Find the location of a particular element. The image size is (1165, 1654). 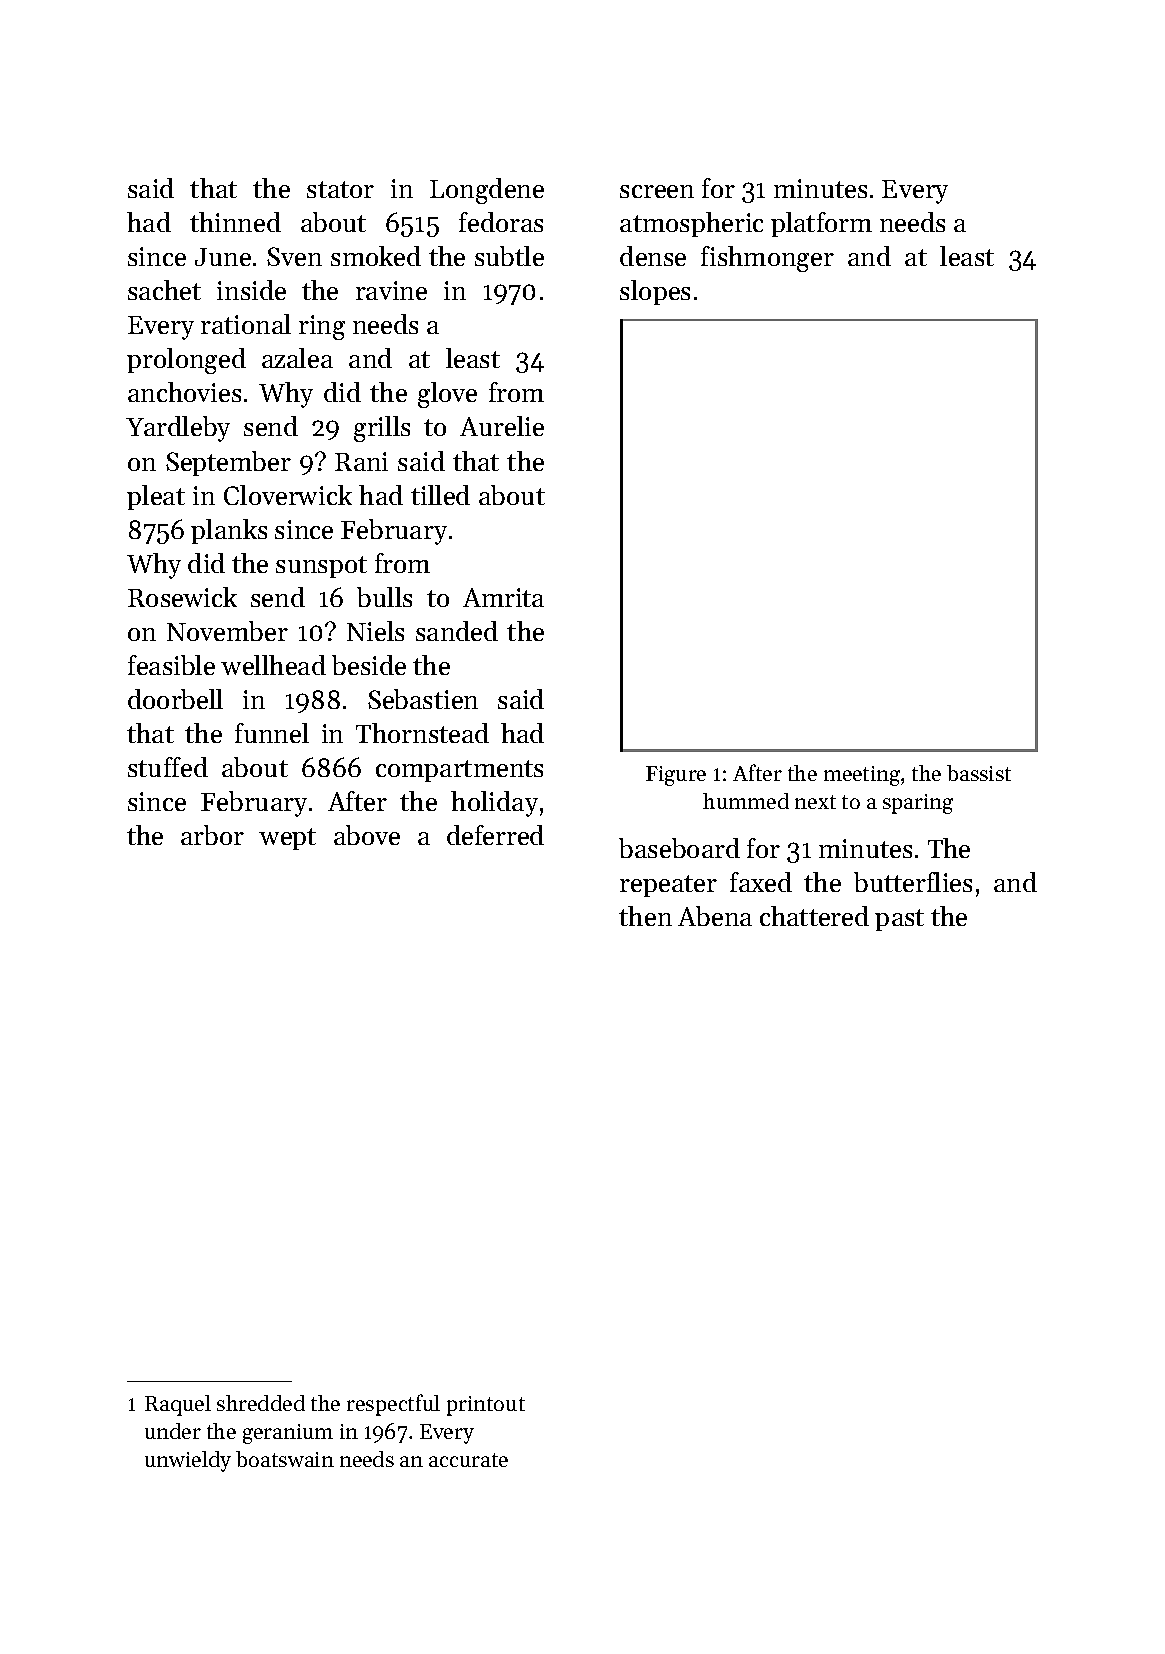

then is located at coordinates (645, 916).
